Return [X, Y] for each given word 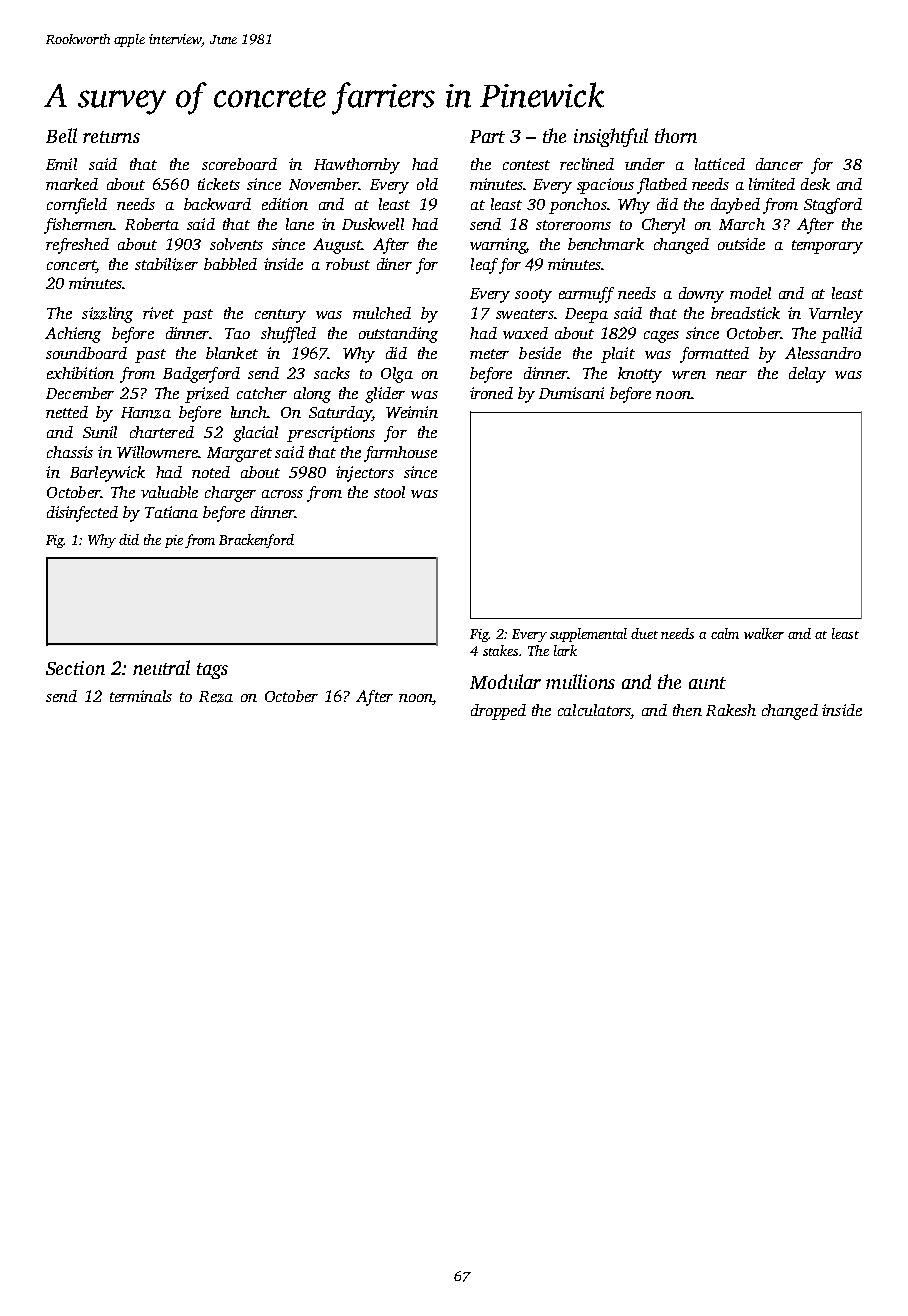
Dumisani [571, 393]
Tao [237, 333]
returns [111, 137]
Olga [397, 375]
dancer [779, 164]
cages [661, 337]
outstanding [398, 335]
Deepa [586, 315]
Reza [216, 697]
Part [487, 136]
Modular [505, 681]
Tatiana [171, 512]
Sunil [100, 432]
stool [389, 492]
